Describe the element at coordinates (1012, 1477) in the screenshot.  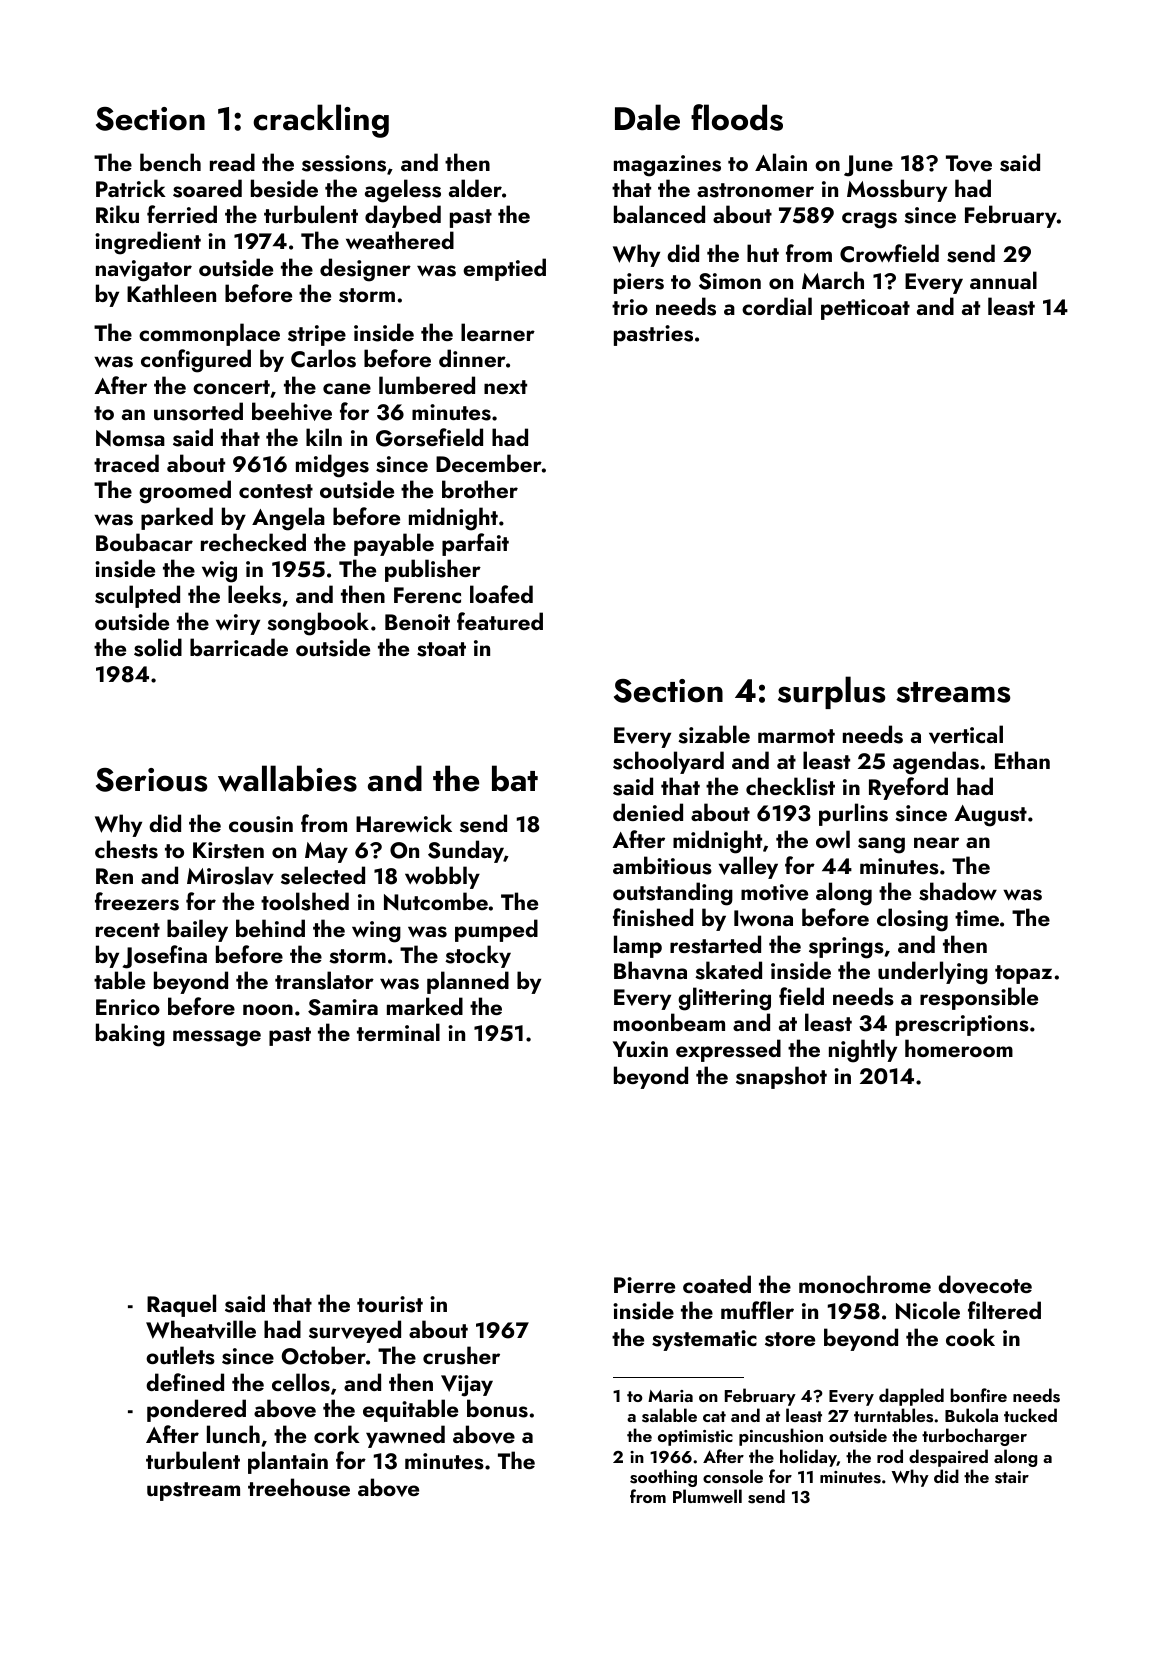
I see `stair` at that location.
